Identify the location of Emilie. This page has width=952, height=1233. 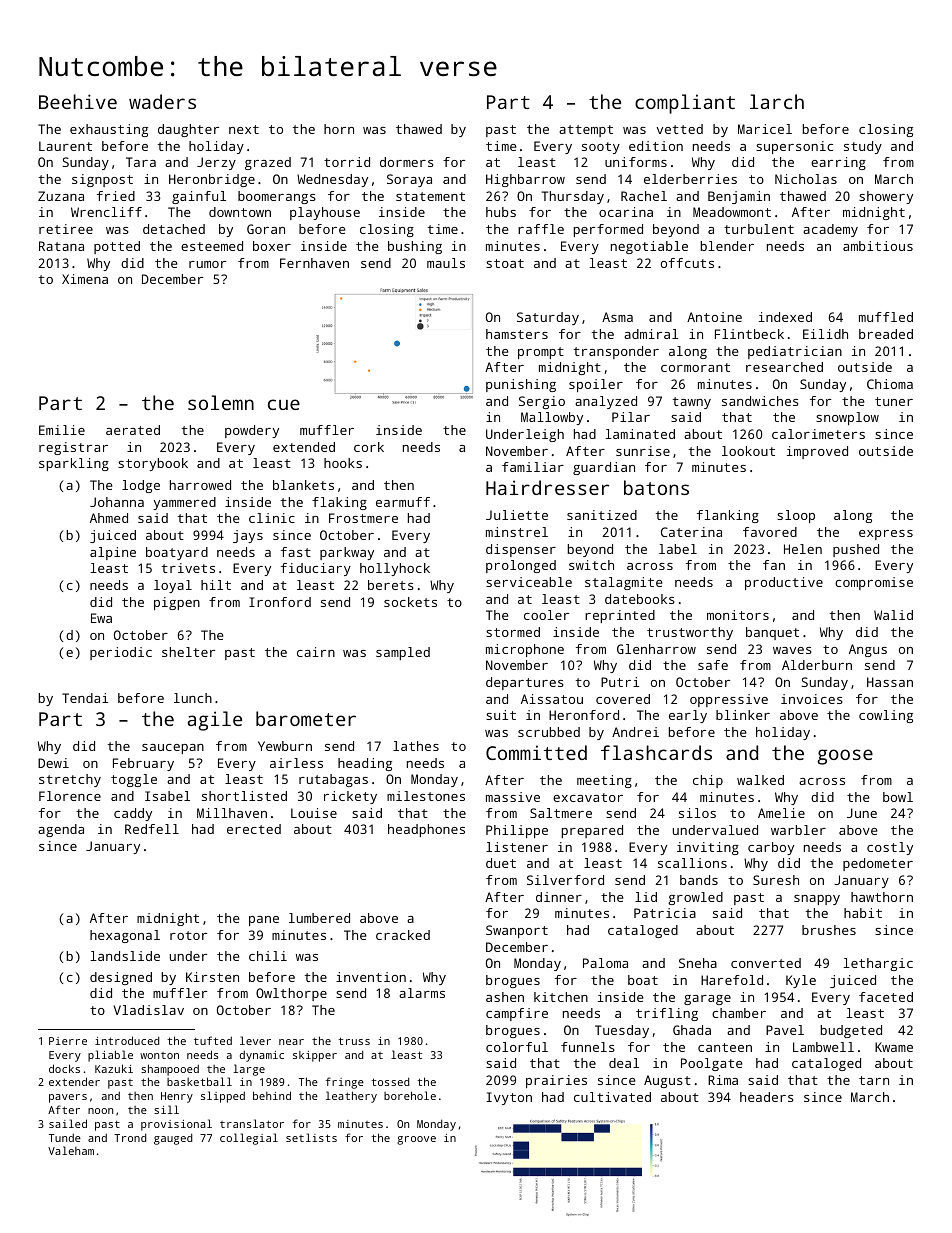
(62, 430).
